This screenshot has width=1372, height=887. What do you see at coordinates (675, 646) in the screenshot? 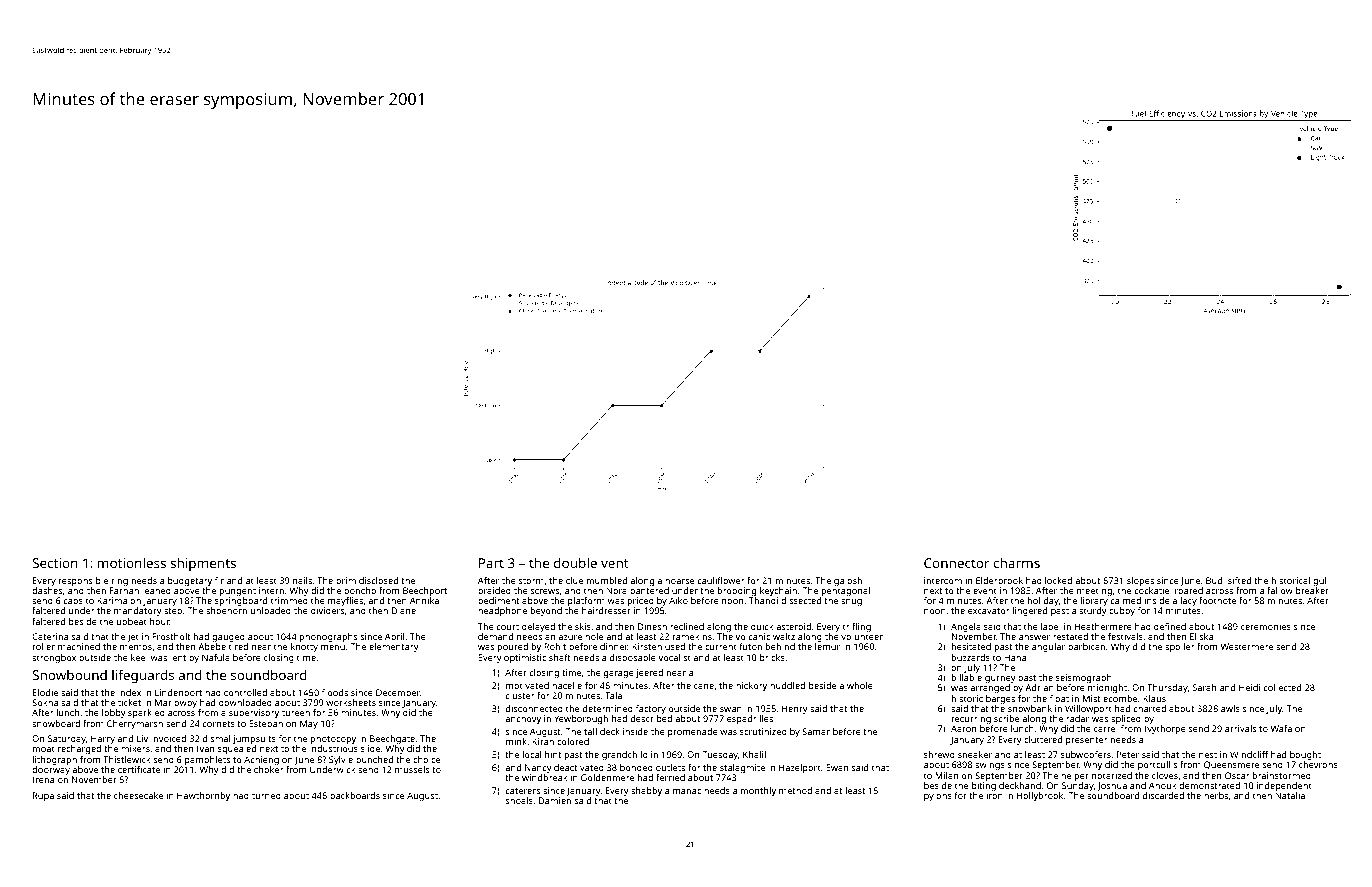
I see `used` at bounding box center [675, 646].
